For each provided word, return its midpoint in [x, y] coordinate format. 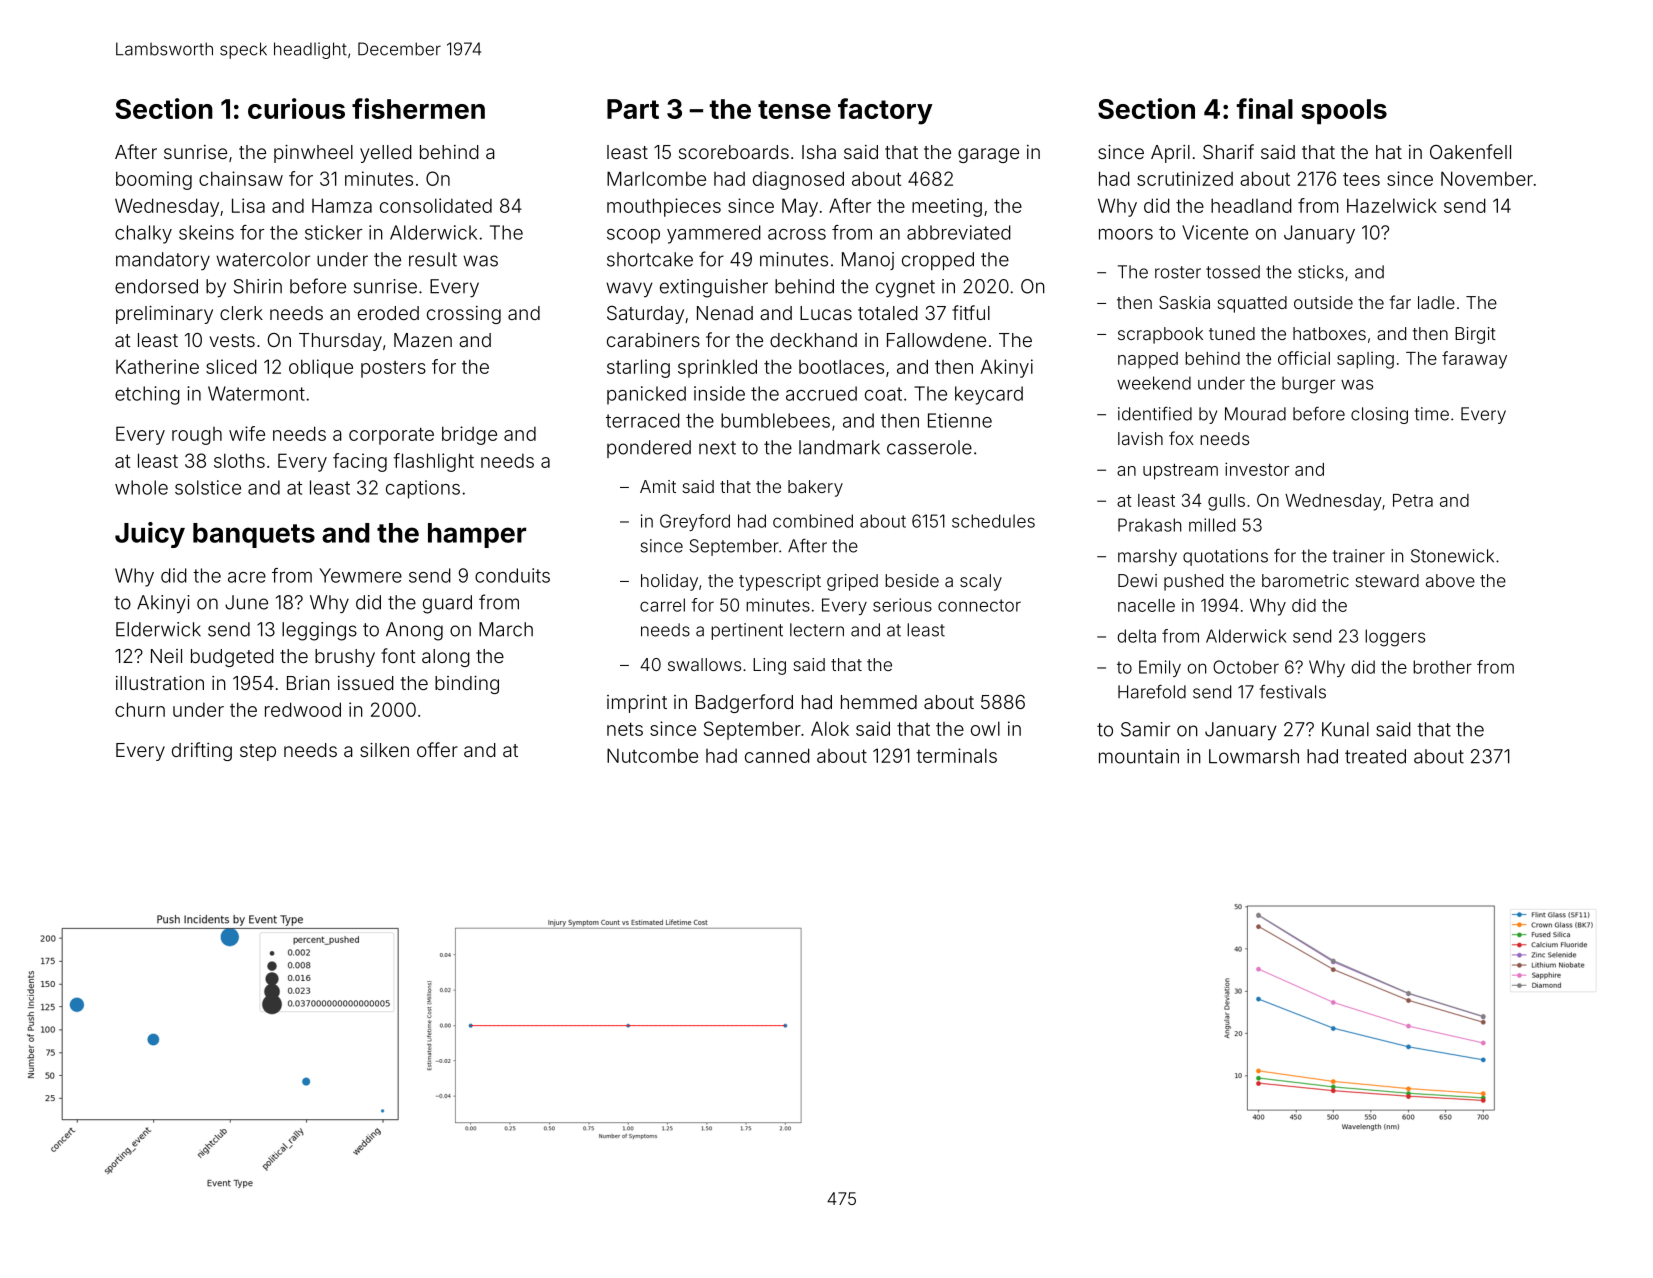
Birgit [1475, 335]
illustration [160, 683]
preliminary [164, 315]
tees [1361, 179]
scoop [633, 236]
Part [633, 109]
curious [296, 108]
